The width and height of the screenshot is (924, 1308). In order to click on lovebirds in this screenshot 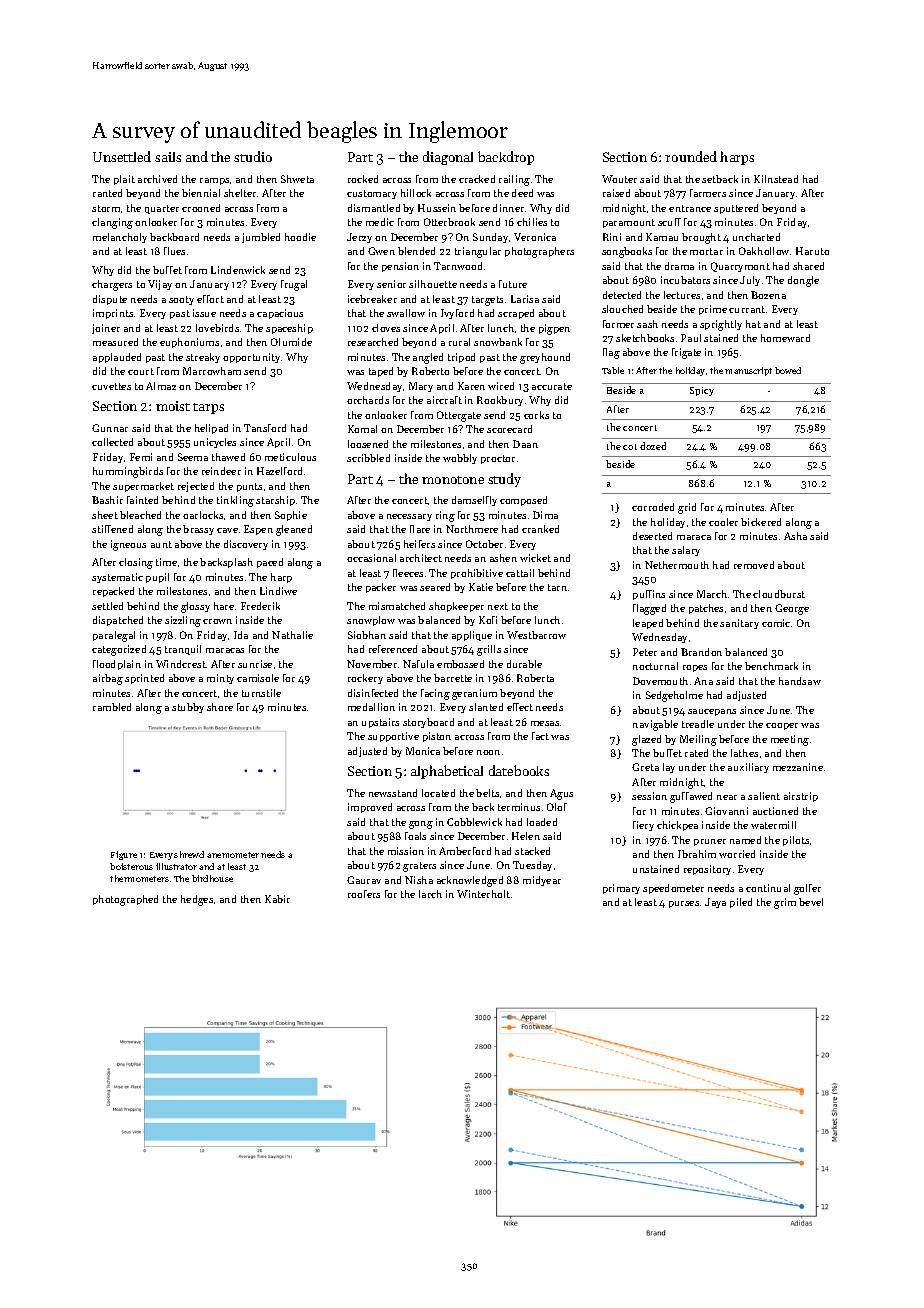, I will do `click(217, 328)`.
